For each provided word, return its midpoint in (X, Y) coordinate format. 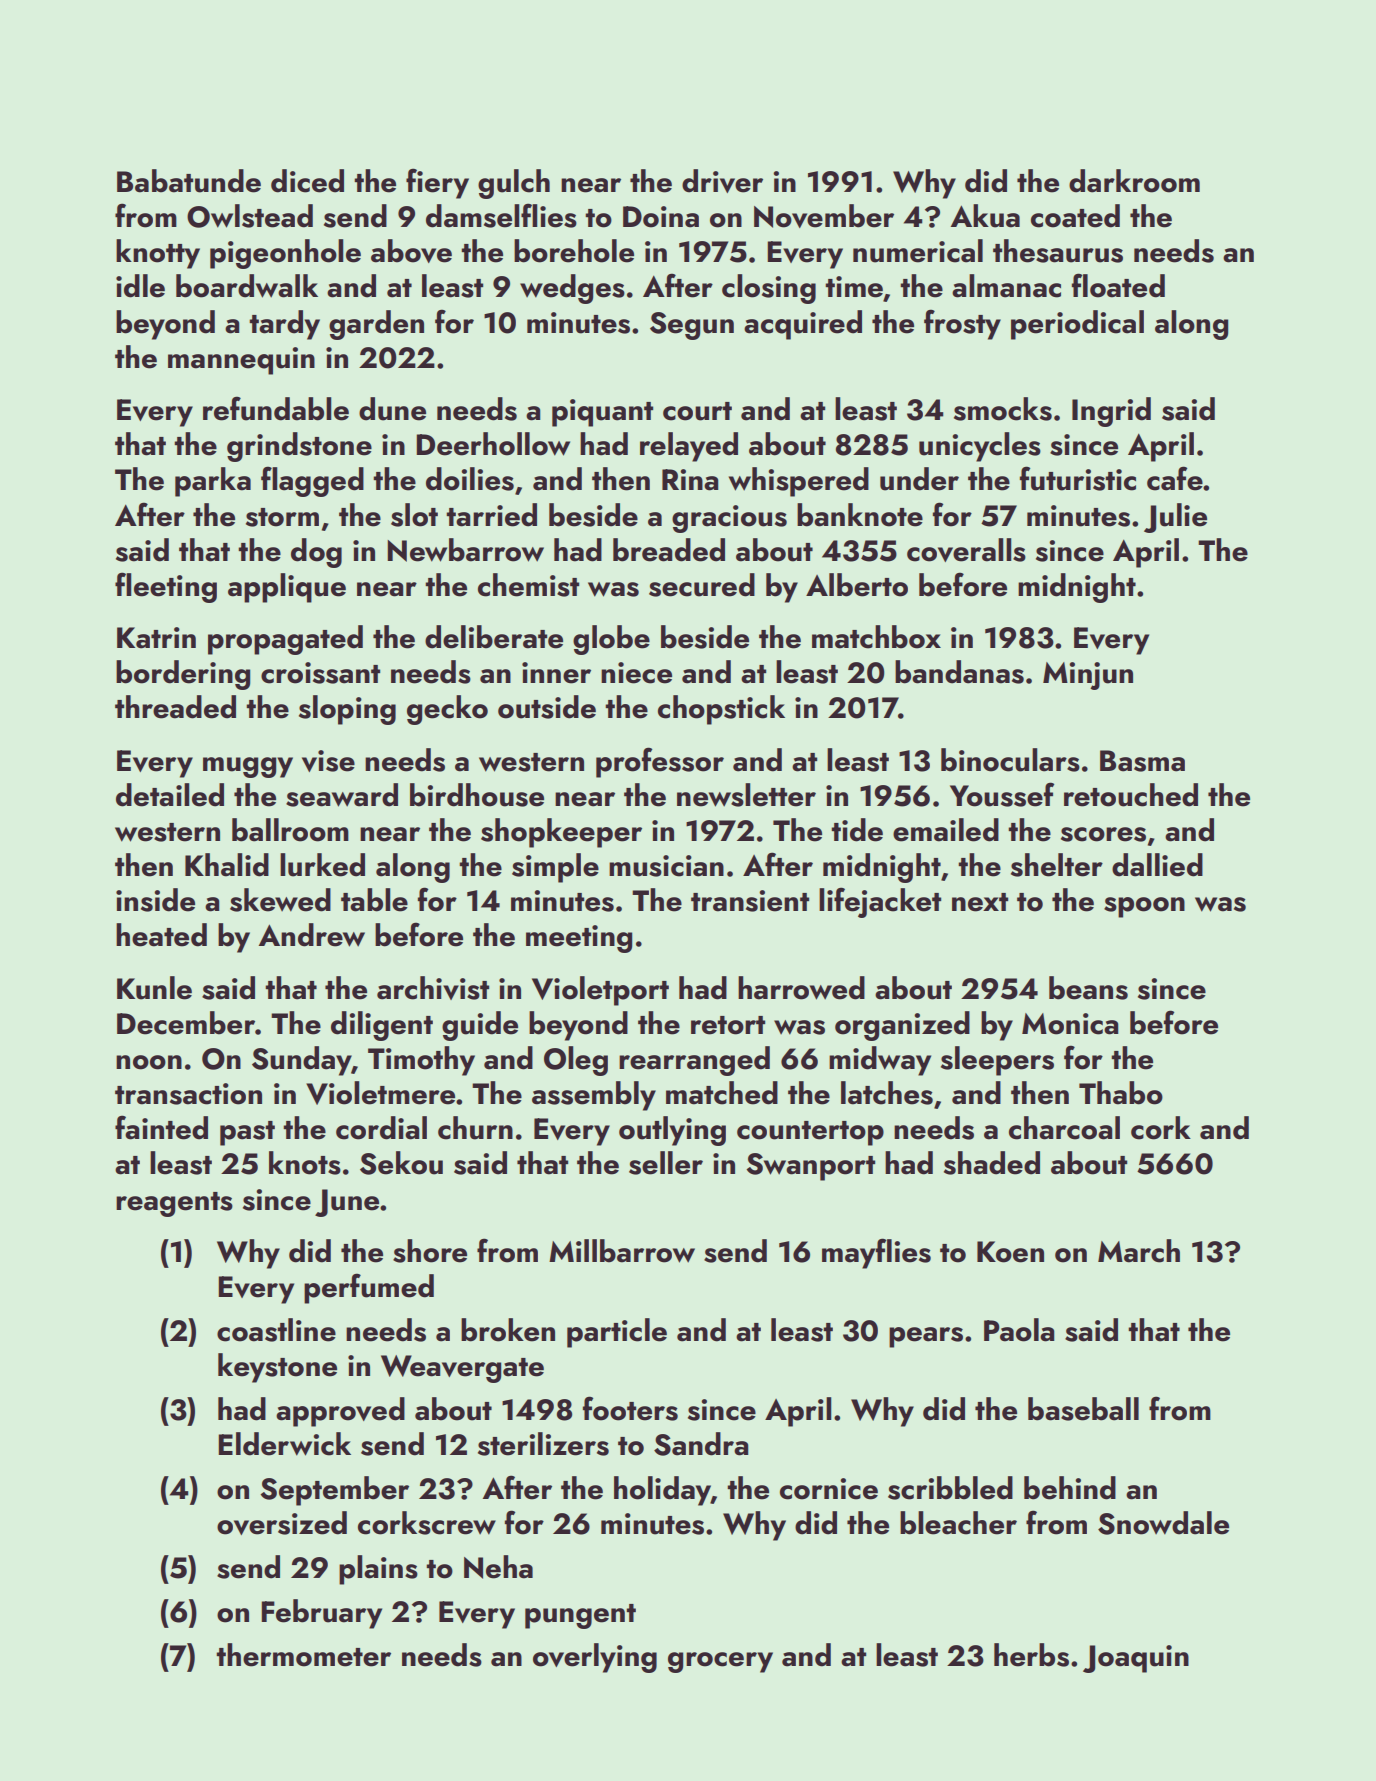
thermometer (303, 1655)
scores (1103, 834)
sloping (347, 710)
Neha (498, 1567)
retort (728, 1025)
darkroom (1134, 181)
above (411, 251)
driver (722, 181)
